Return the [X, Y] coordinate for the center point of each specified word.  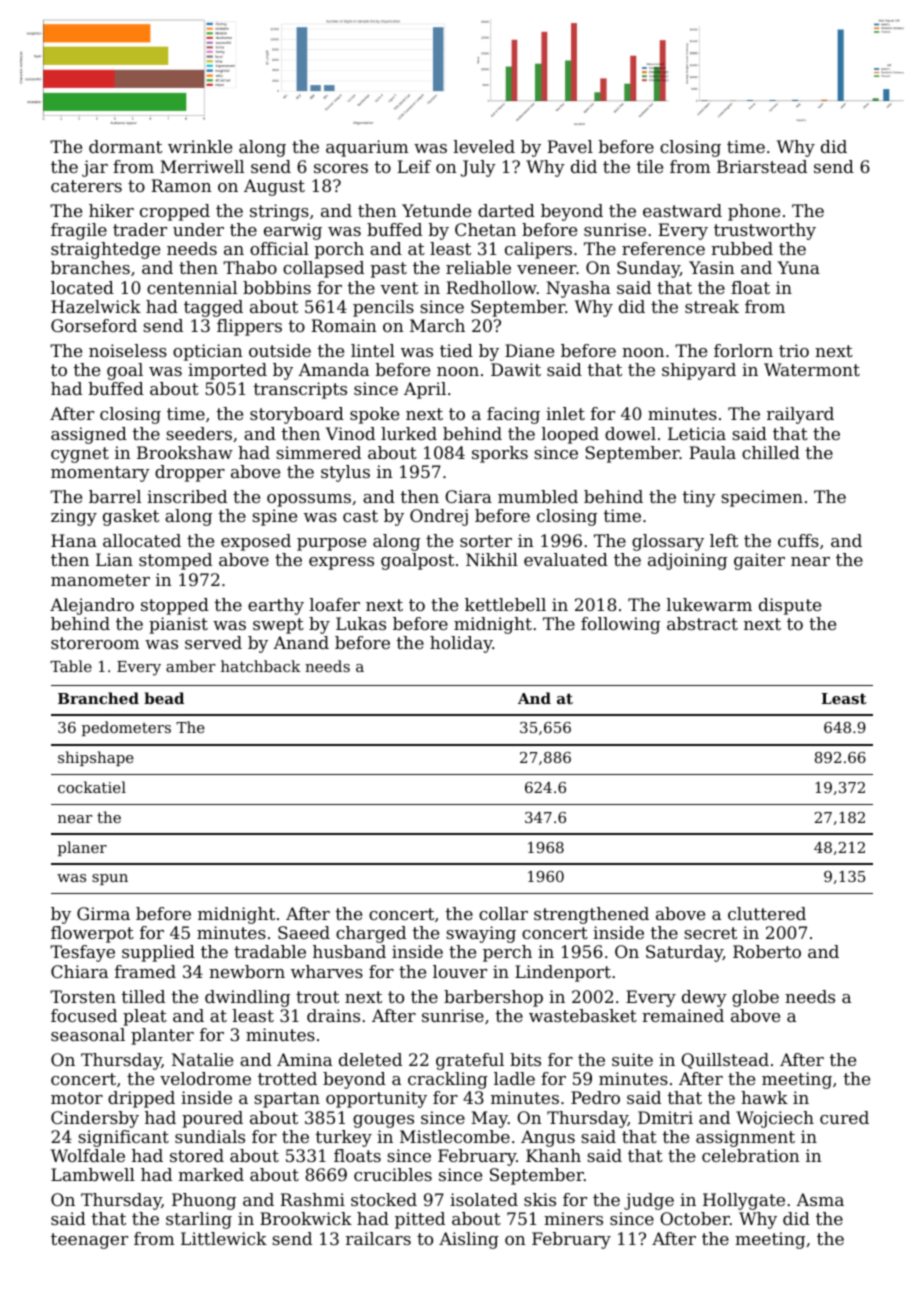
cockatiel [92, 787]
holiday [461, 644]
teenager [89, 1241]
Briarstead [762, 166]
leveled [484, 146]
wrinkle [200, 146]
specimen [762, 498]
